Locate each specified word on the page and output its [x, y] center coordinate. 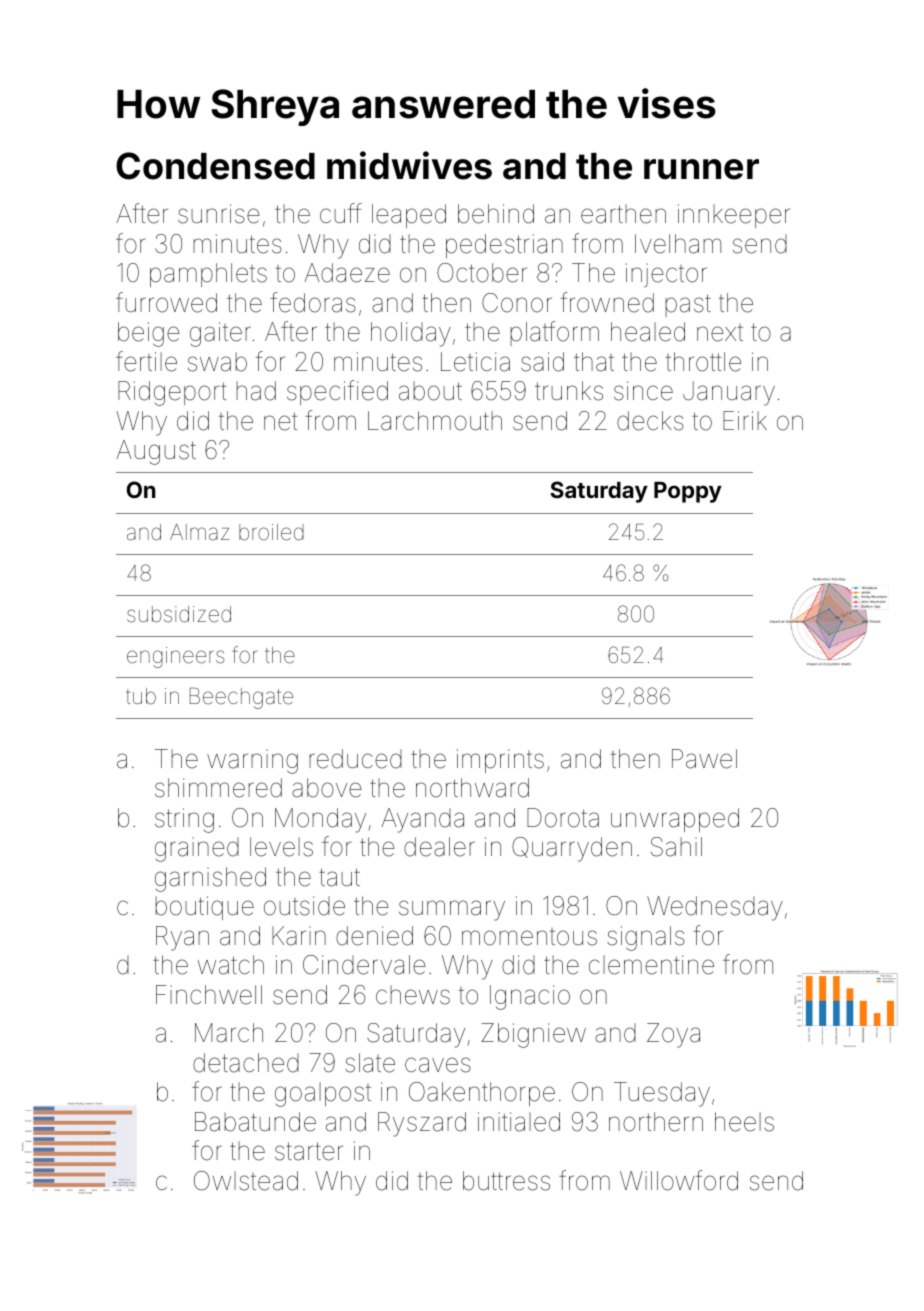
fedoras [313, 302]
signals [646, 938]
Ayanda [423, 820]
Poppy [688, 492]
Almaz [199, 532]
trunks [569, 391]
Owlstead [246, 1181]
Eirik [745, 420]
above [326, 788]
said [542, 362]
